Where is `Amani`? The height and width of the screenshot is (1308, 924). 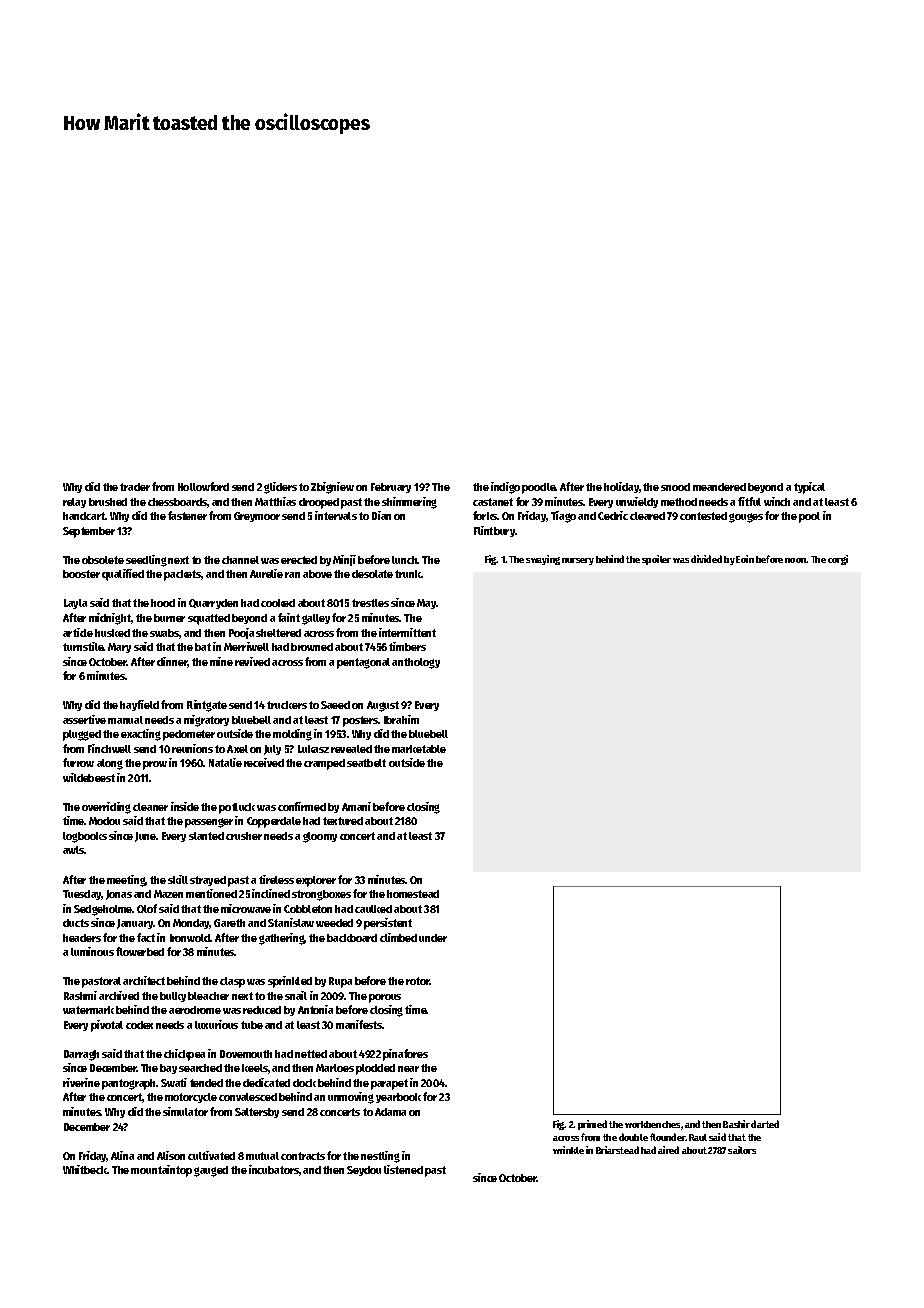 Amani is located at coordinates (356, 806).
